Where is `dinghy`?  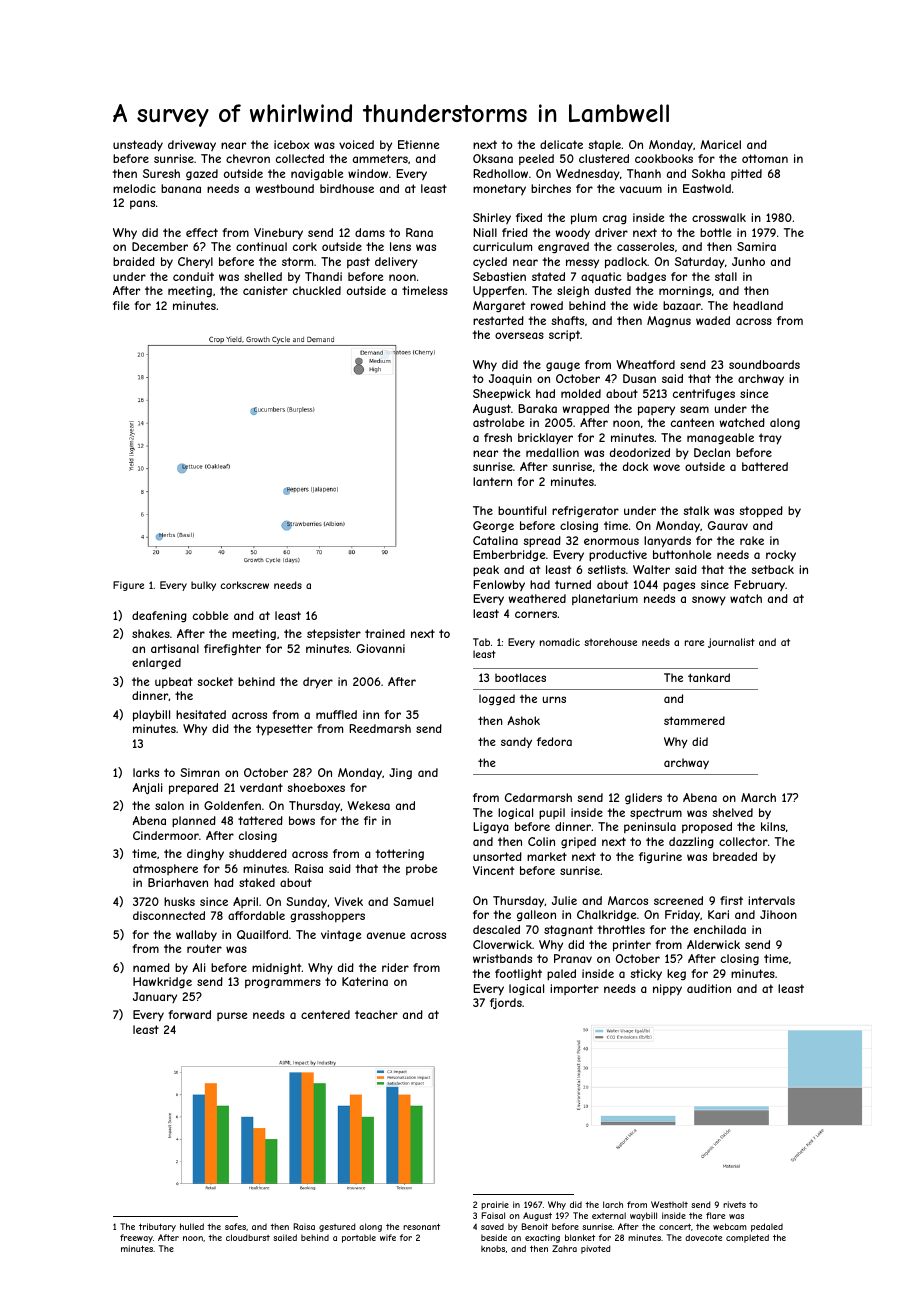
dinghy is located at coordinates (205, 854).
